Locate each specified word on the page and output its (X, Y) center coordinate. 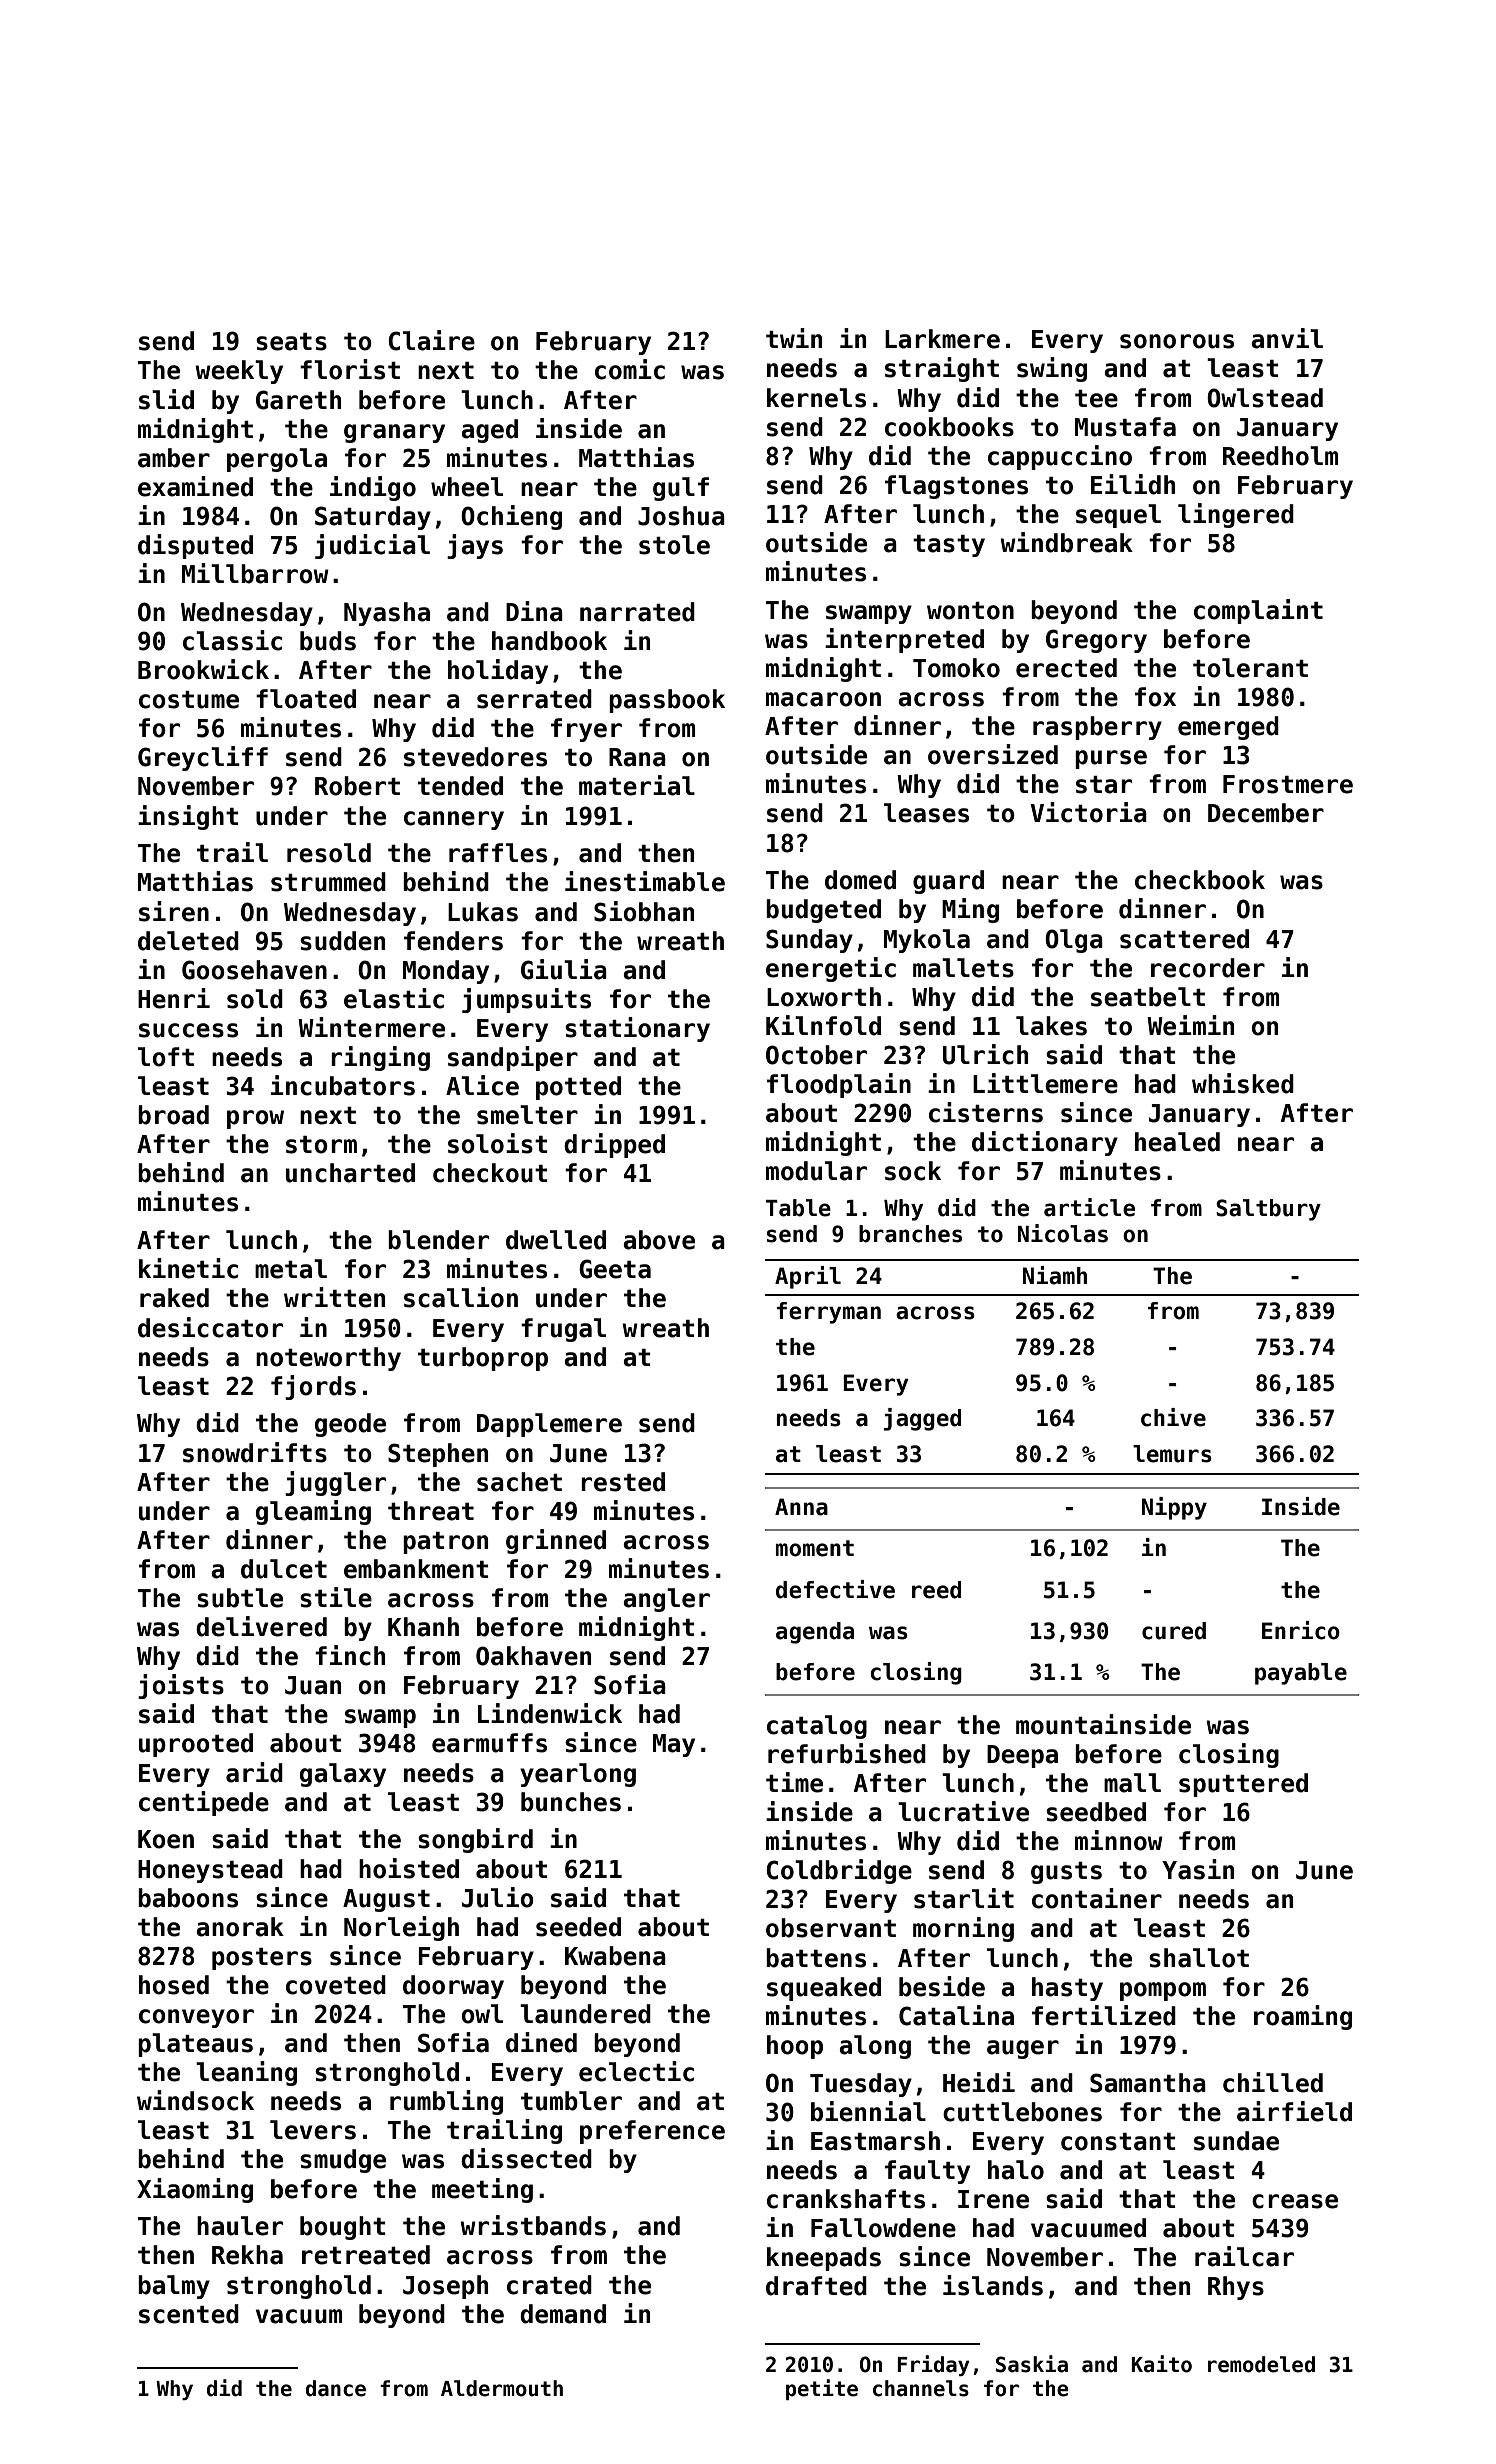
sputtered (1243, 1785)
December (1266, 813)
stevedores (475, 757)
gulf (681, 489)
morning (963, 1929)
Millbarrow (255, 573)
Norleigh (401, 1928)
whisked (1243, 1083)
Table (798, 1208)
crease (1295, 2201)
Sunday (809, 941)
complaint (1258, 611)
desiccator (210, 1327)
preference (652, 2132)
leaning (246, 2073)
